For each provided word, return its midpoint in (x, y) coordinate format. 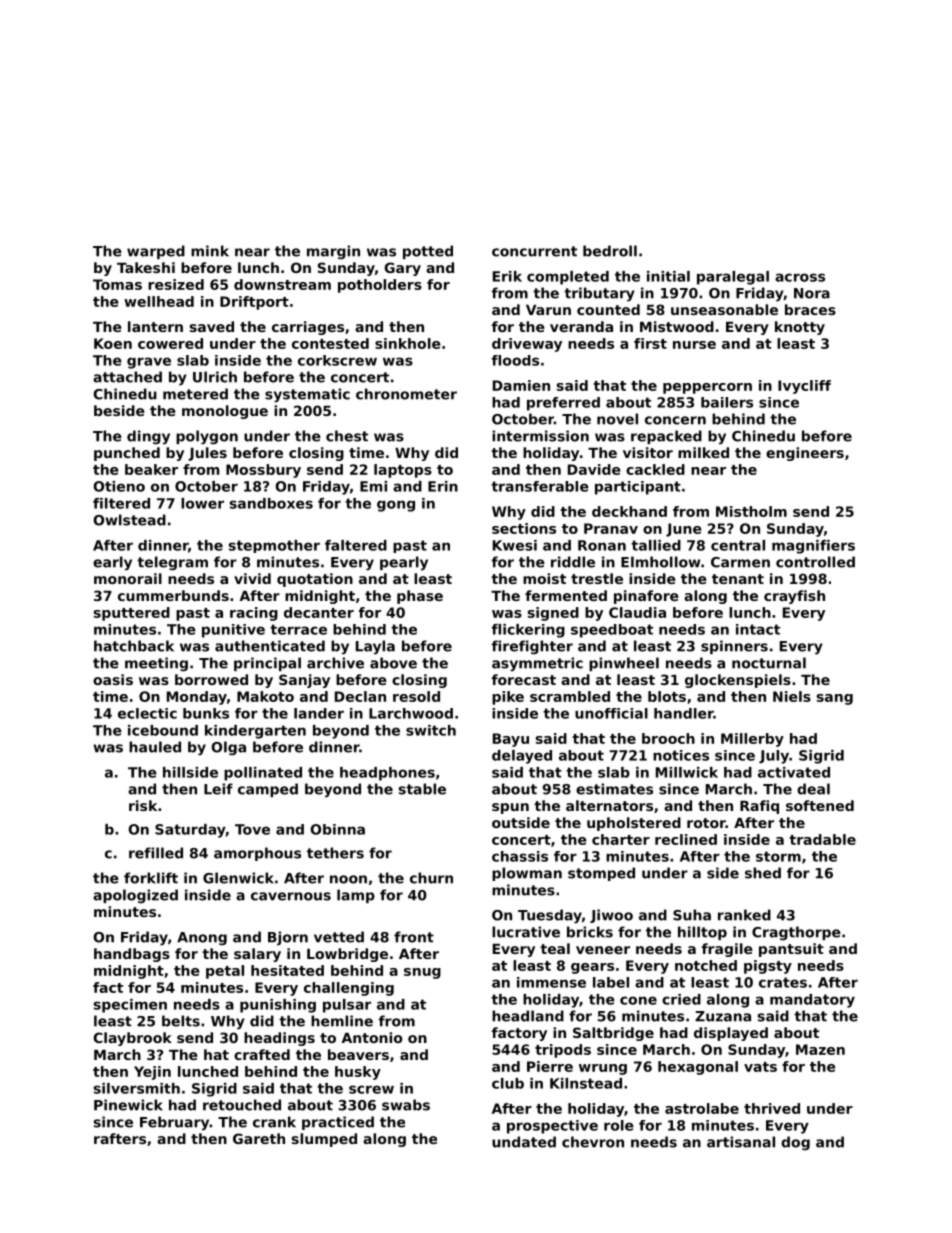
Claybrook (132, 1039)
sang (835, 699)
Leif (218, 789)
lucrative (526, 932)
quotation (315, 580)
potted (428, 252)
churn (431, 878)
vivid (252, 578)
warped (156, 252)
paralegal (733, 278)
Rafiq (759, 807)
